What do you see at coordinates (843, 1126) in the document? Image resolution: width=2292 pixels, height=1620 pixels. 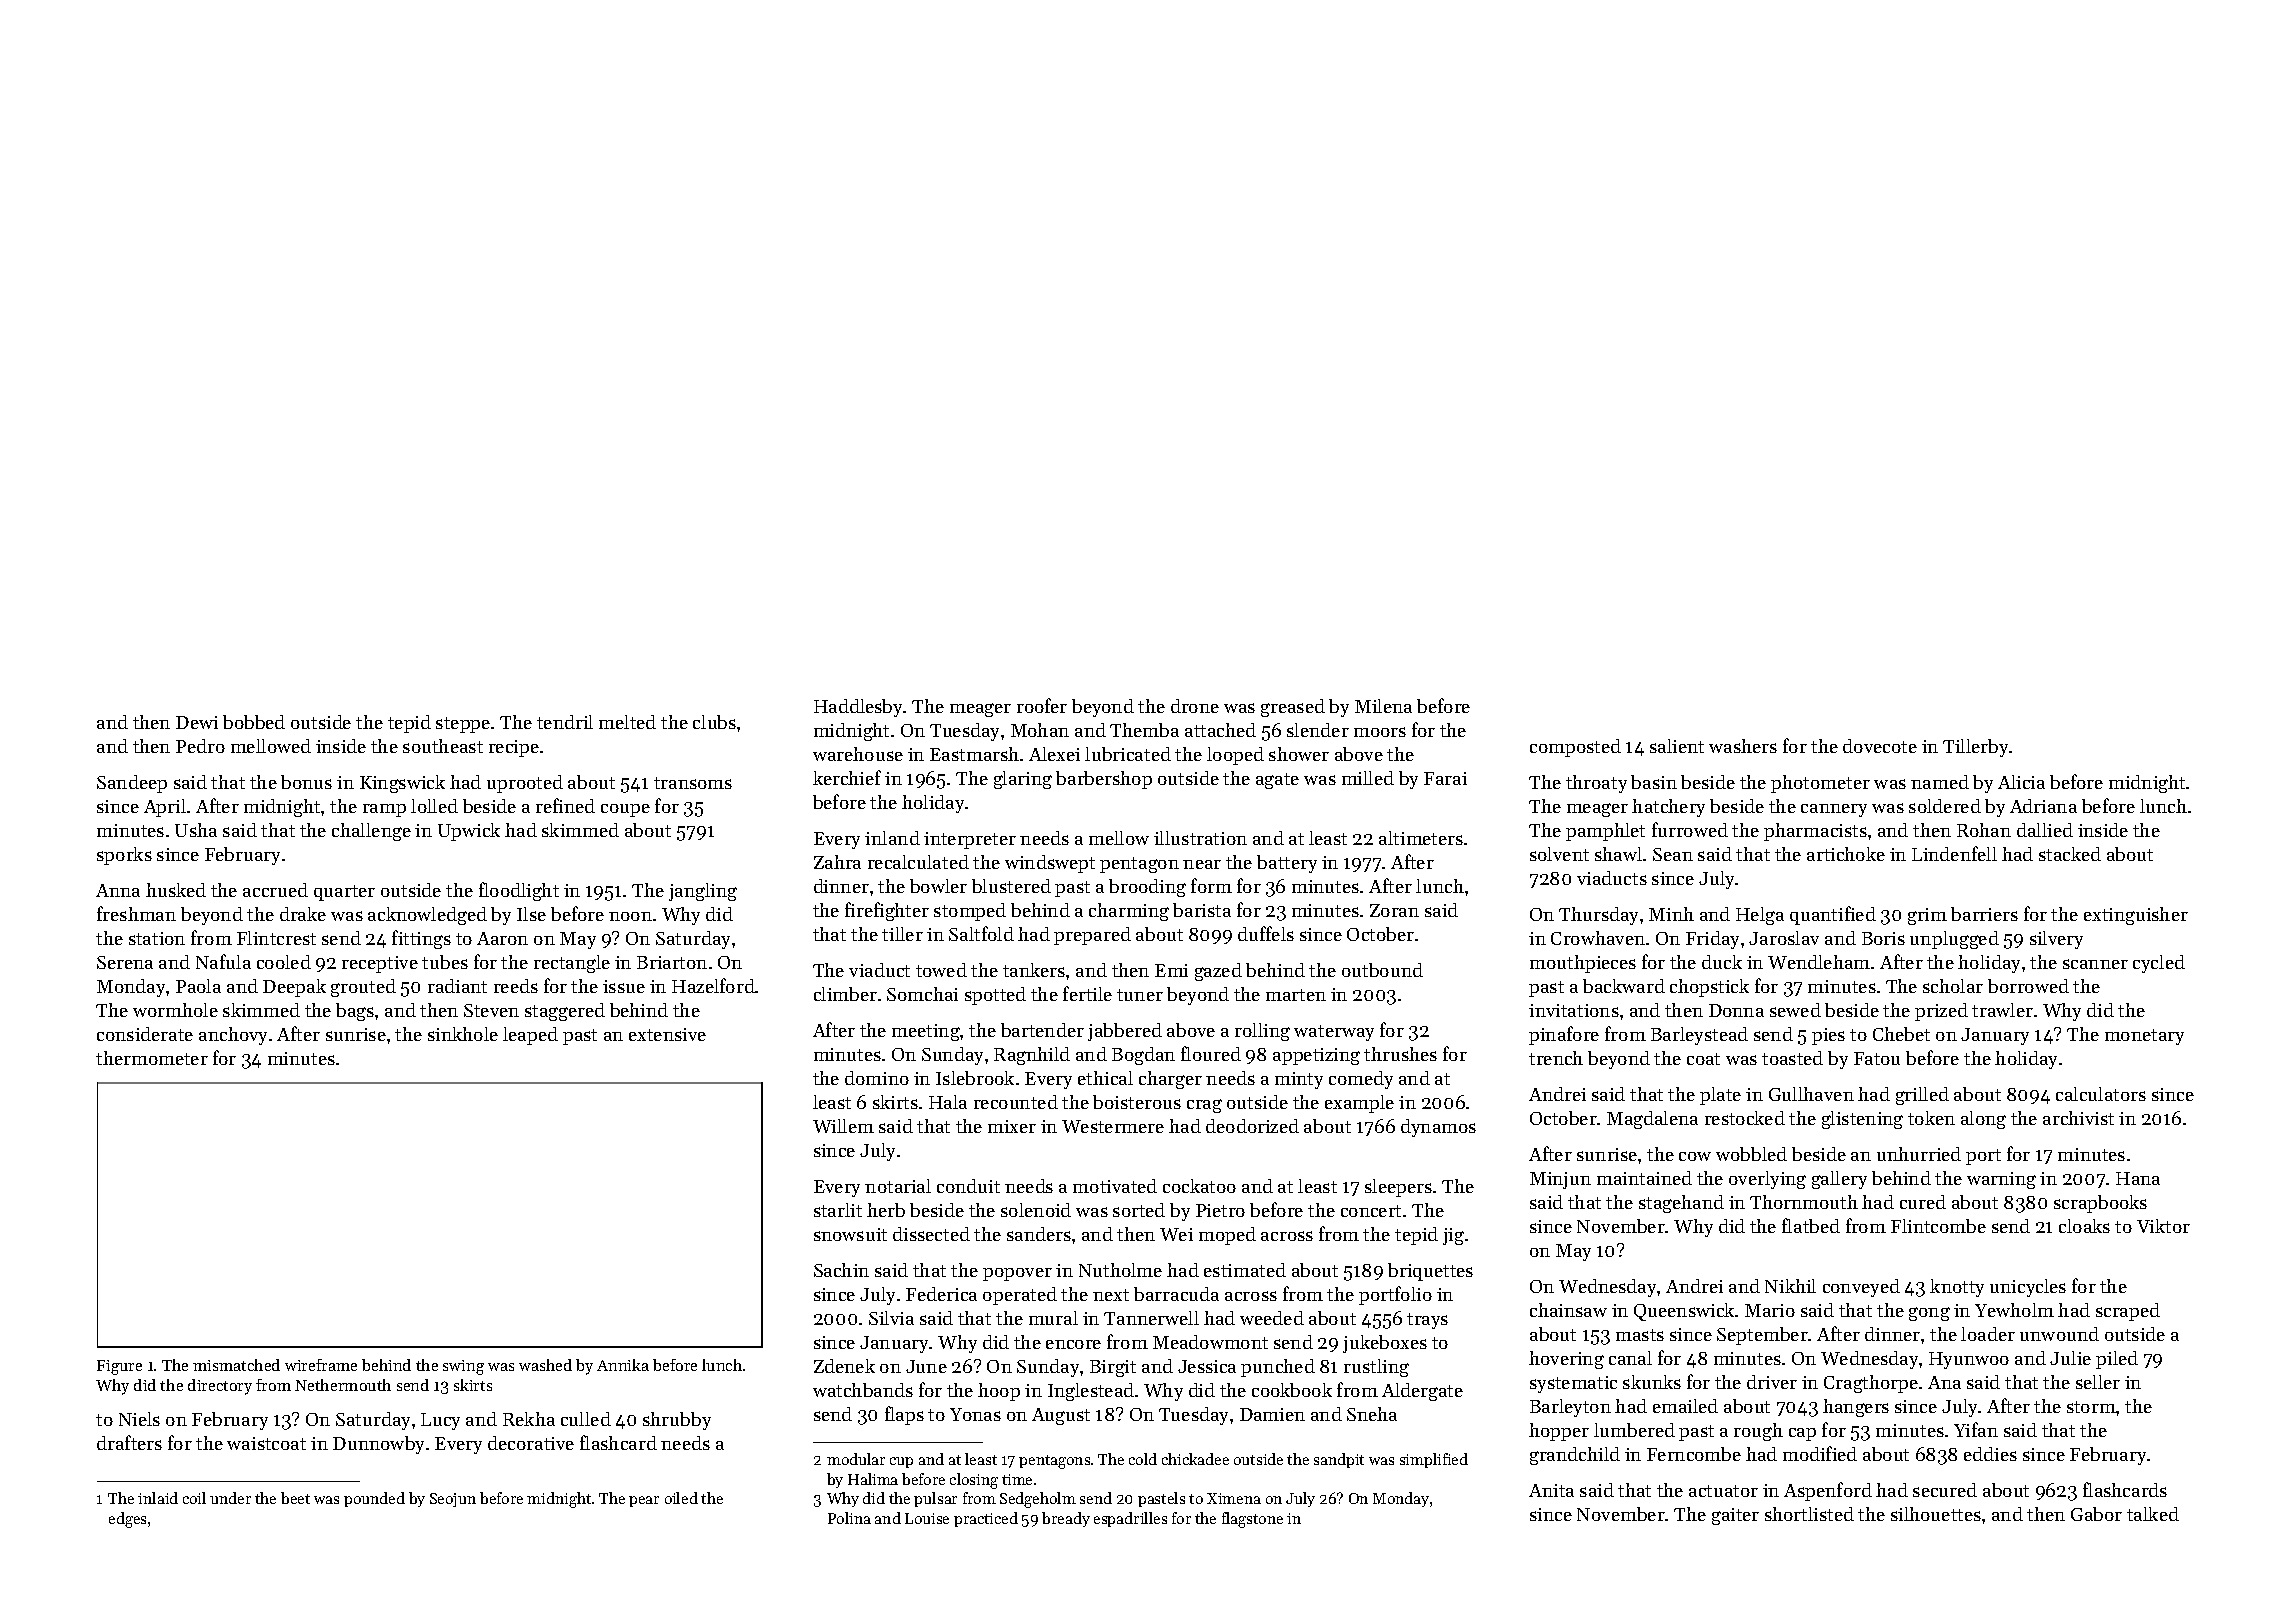 I see `Willem` at bounding box center [843, 1126].
